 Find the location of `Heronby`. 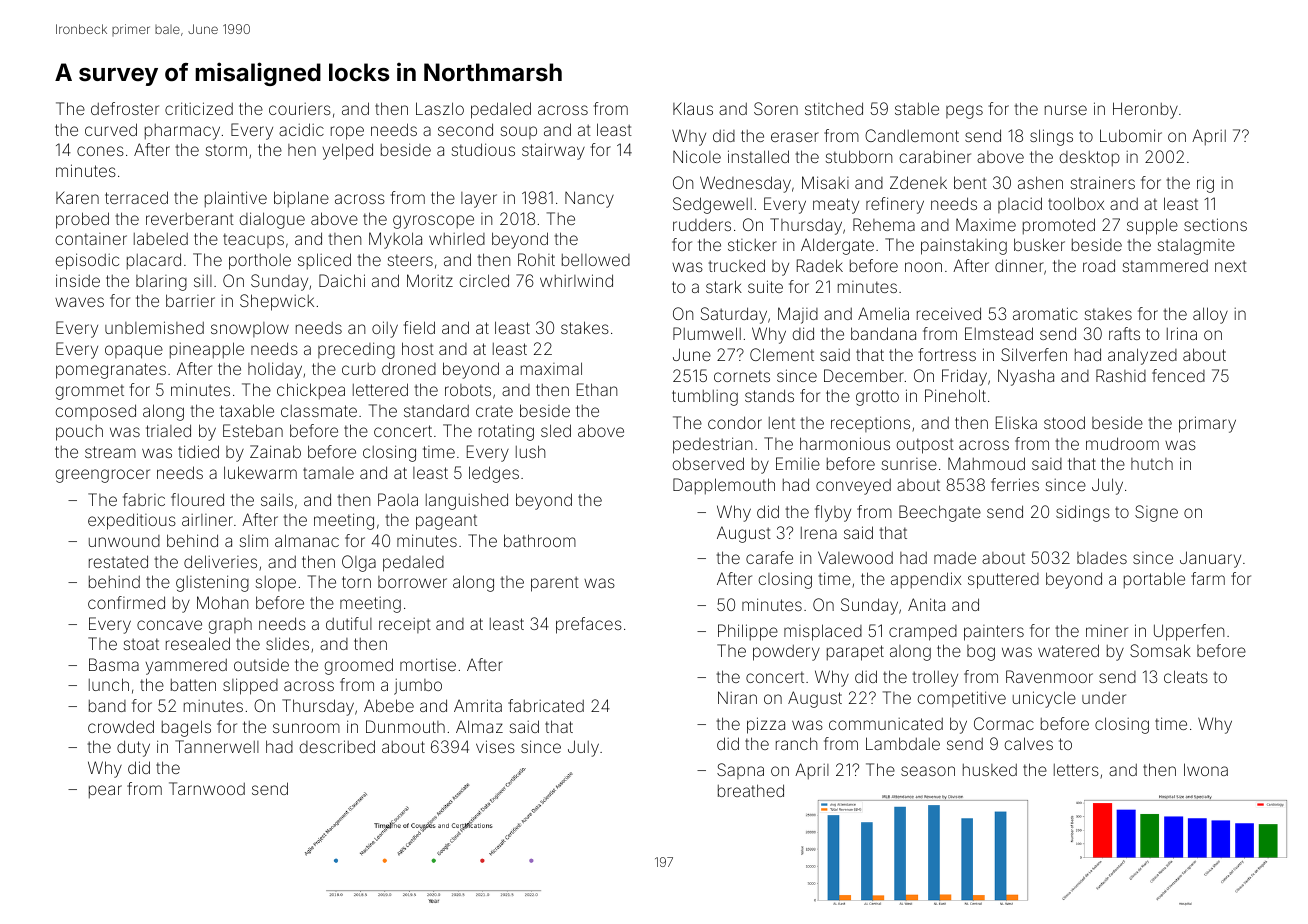

Heronby is located at coordinates (1145, 110).
